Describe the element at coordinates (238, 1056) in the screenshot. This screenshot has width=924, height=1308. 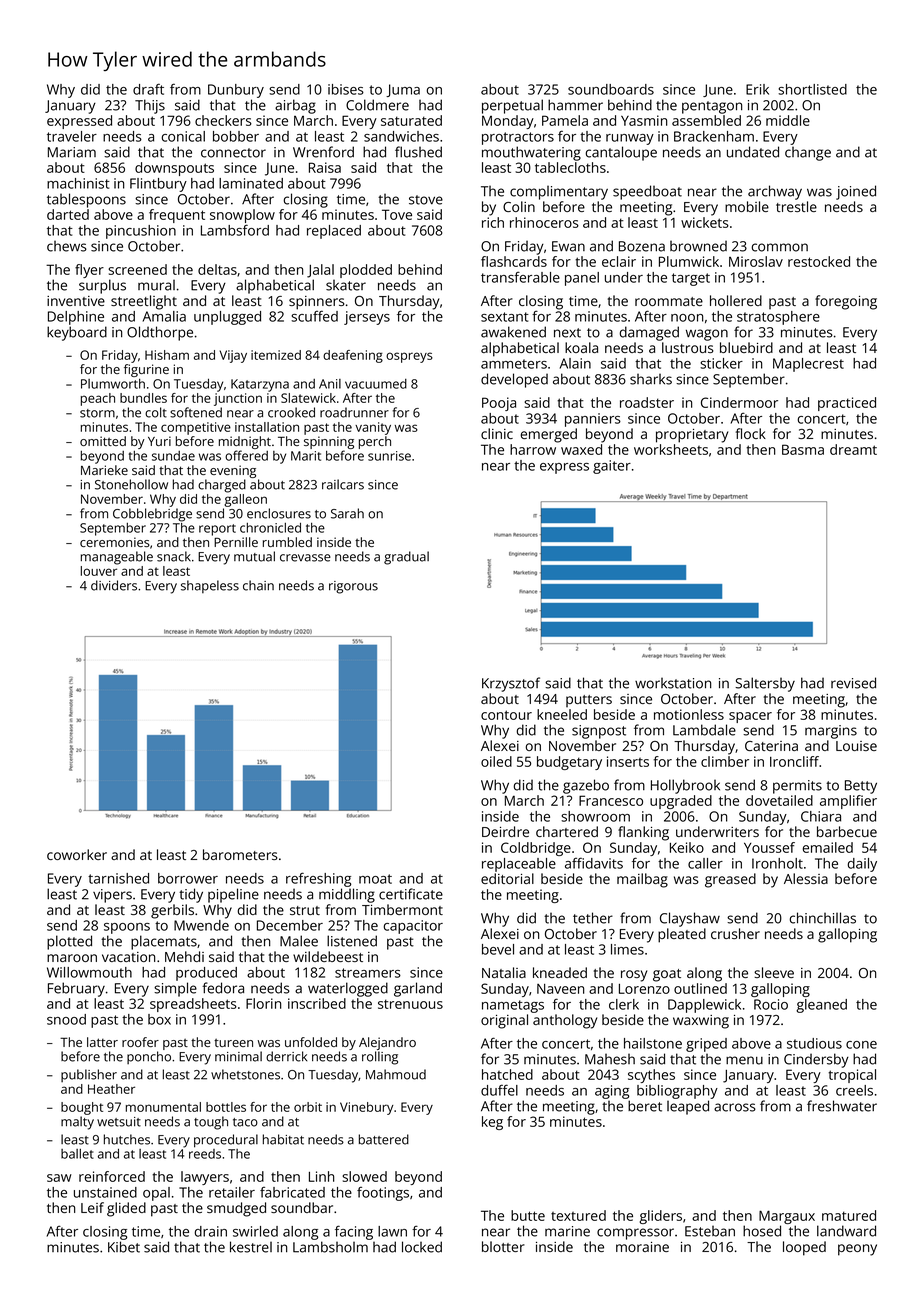
I see `minimal` at that location.
